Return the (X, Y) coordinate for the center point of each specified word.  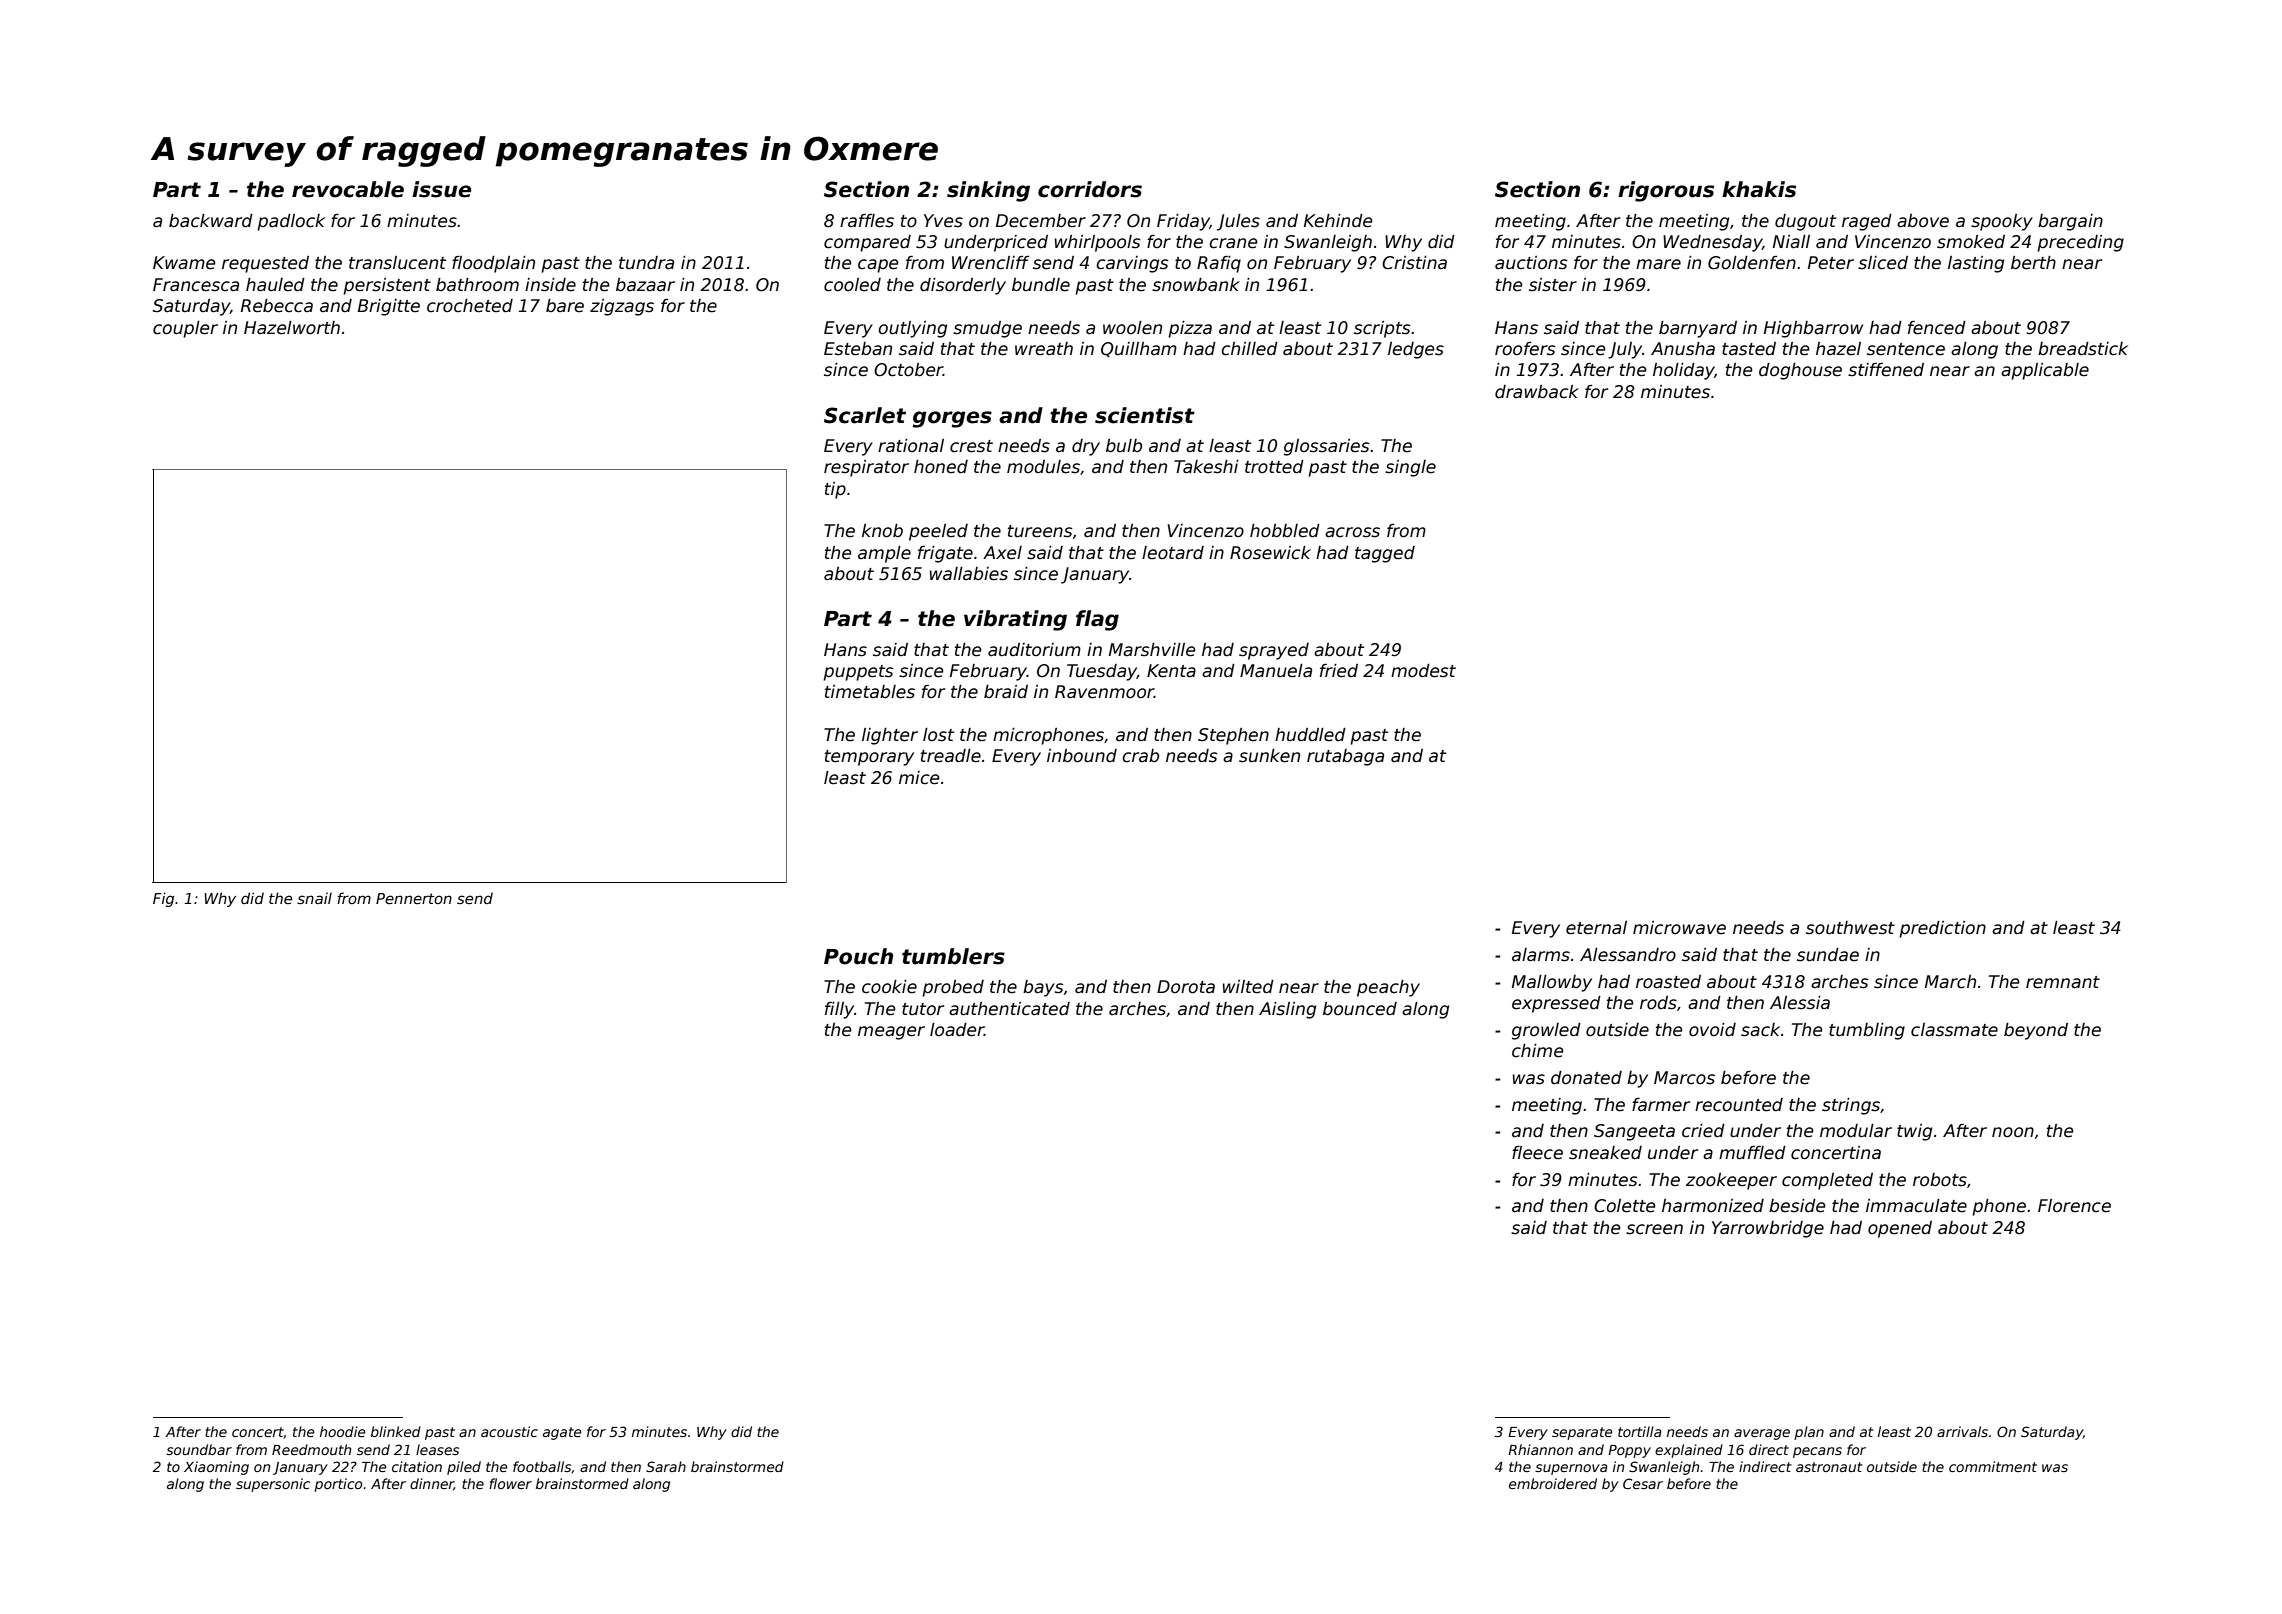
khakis (1759, 189)
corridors (1090, 189)
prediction (1942, 929)
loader (957, 1030)
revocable (348, 189)
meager (891, 1033)
